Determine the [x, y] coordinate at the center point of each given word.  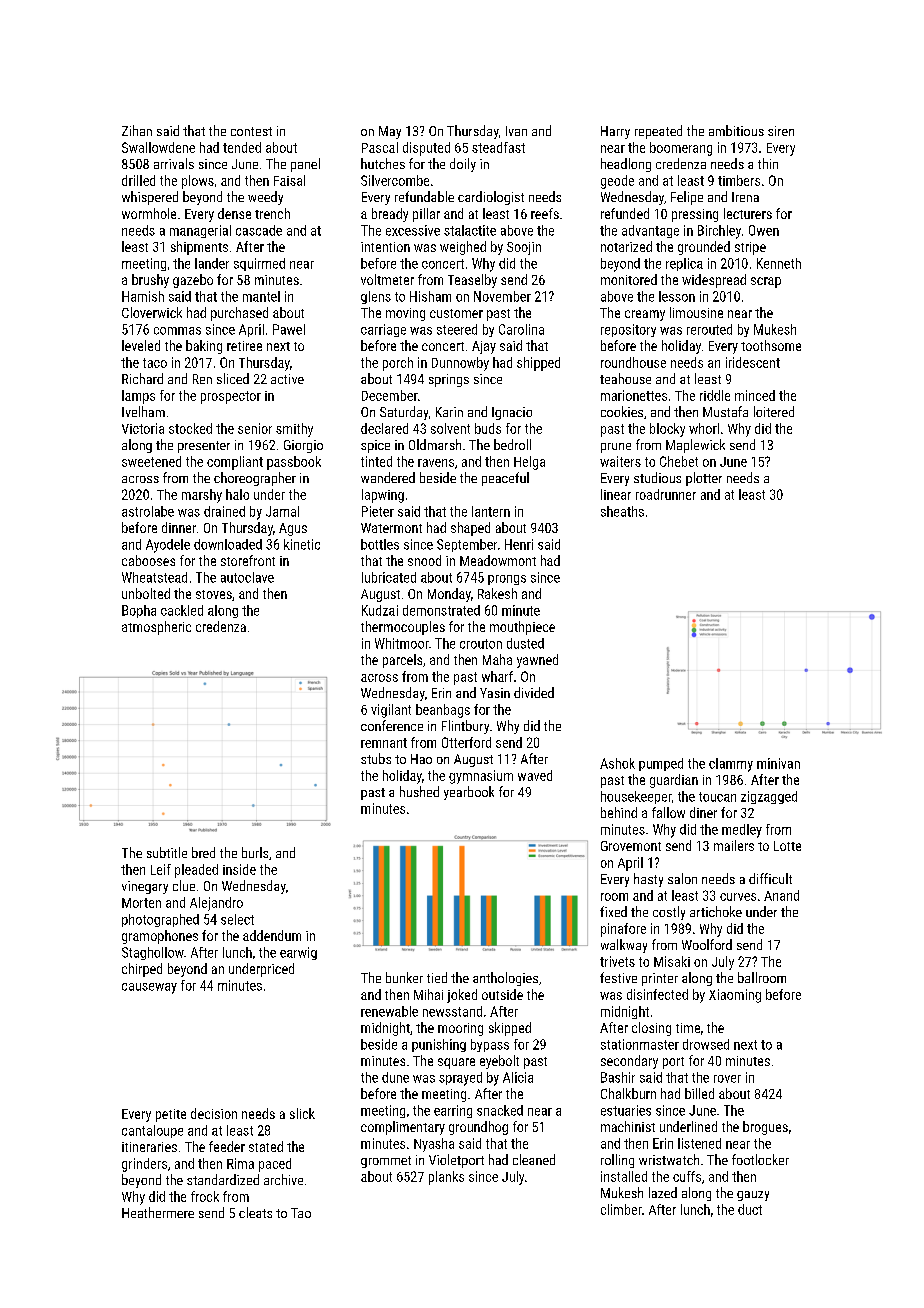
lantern [491, 511]
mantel [261, 296]
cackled [182, 610]
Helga [529, 463]
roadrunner [666, 494]
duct [750, 1209]
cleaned [534, 1159]
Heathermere [158, 1212]
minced [755, 395]
